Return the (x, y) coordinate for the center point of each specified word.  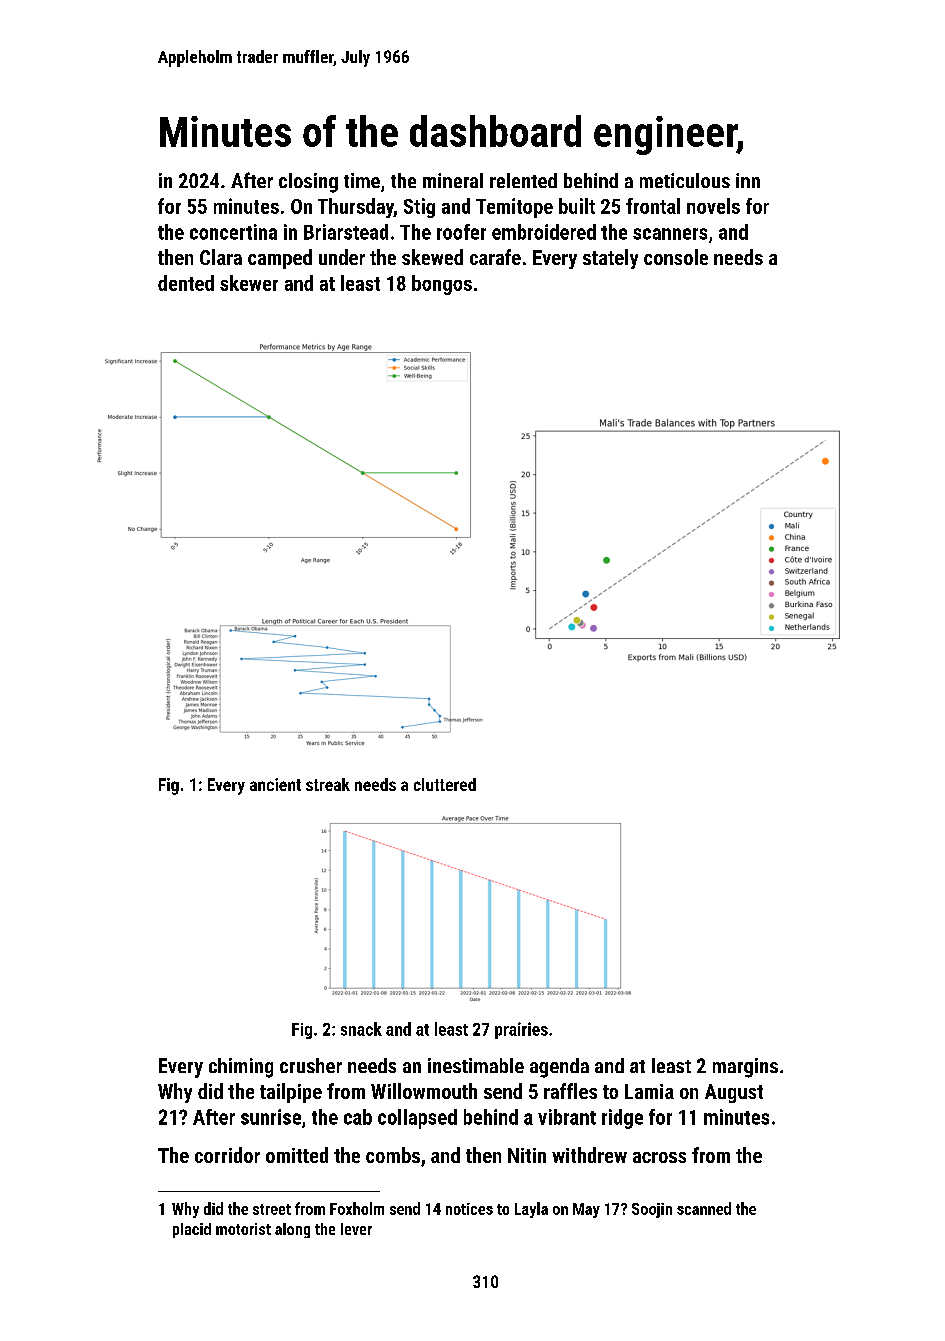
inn (748, 180)
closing (308, 183)
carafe (495, 257)
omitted (297, 1155)
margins (745, 1068)
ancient (275, 784)
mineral (453, 180)
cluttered (445, 784)
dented (186, 283)
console (676, 257)
